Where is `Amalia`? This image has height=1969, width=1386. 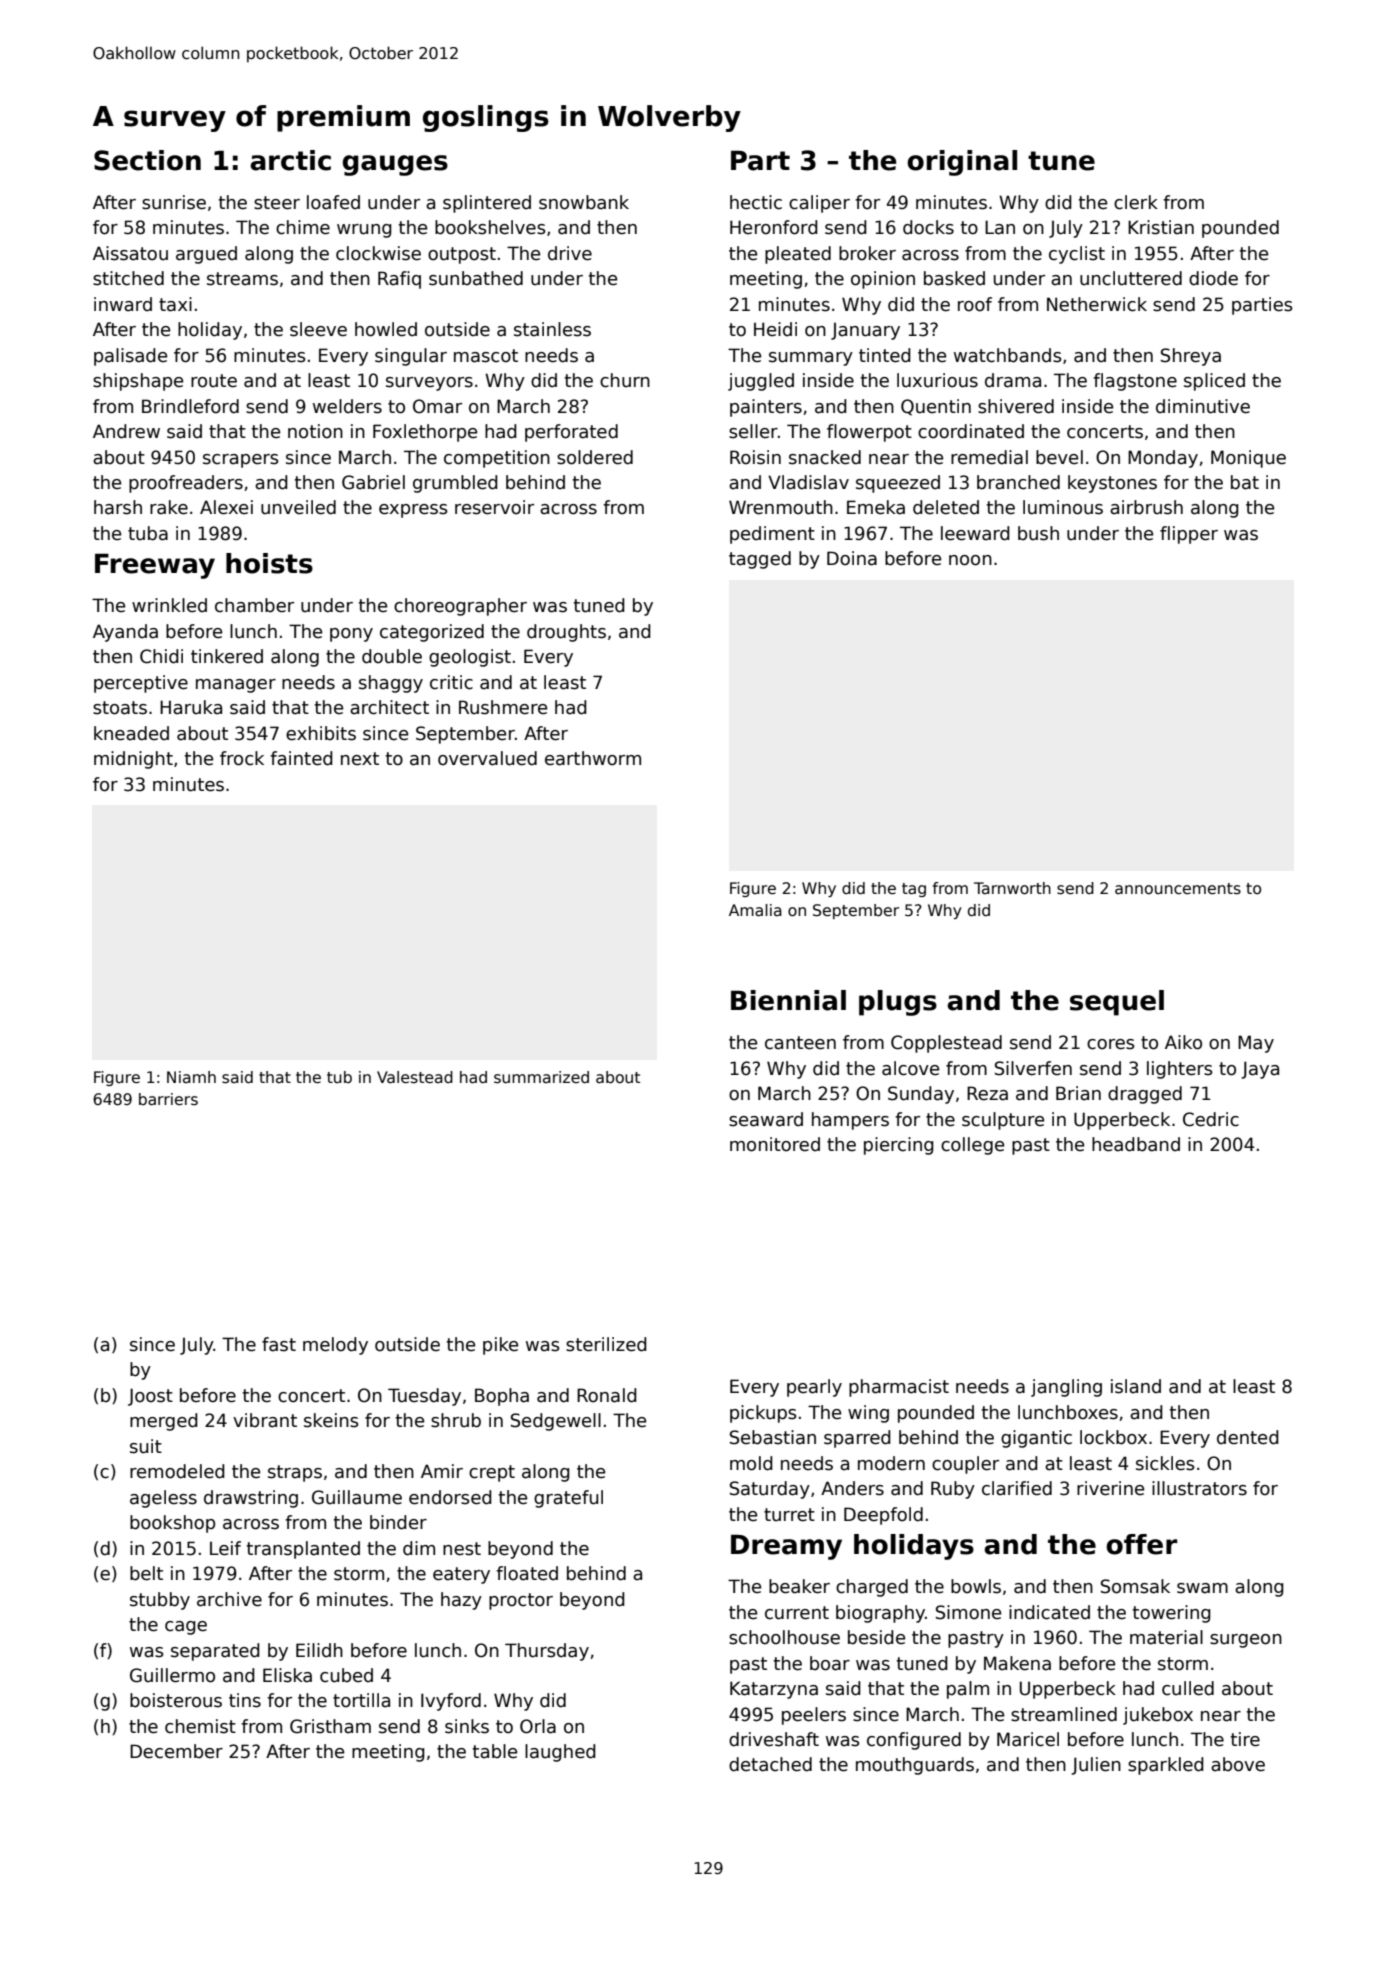
Amalia is located at coordinates (755, 910).
